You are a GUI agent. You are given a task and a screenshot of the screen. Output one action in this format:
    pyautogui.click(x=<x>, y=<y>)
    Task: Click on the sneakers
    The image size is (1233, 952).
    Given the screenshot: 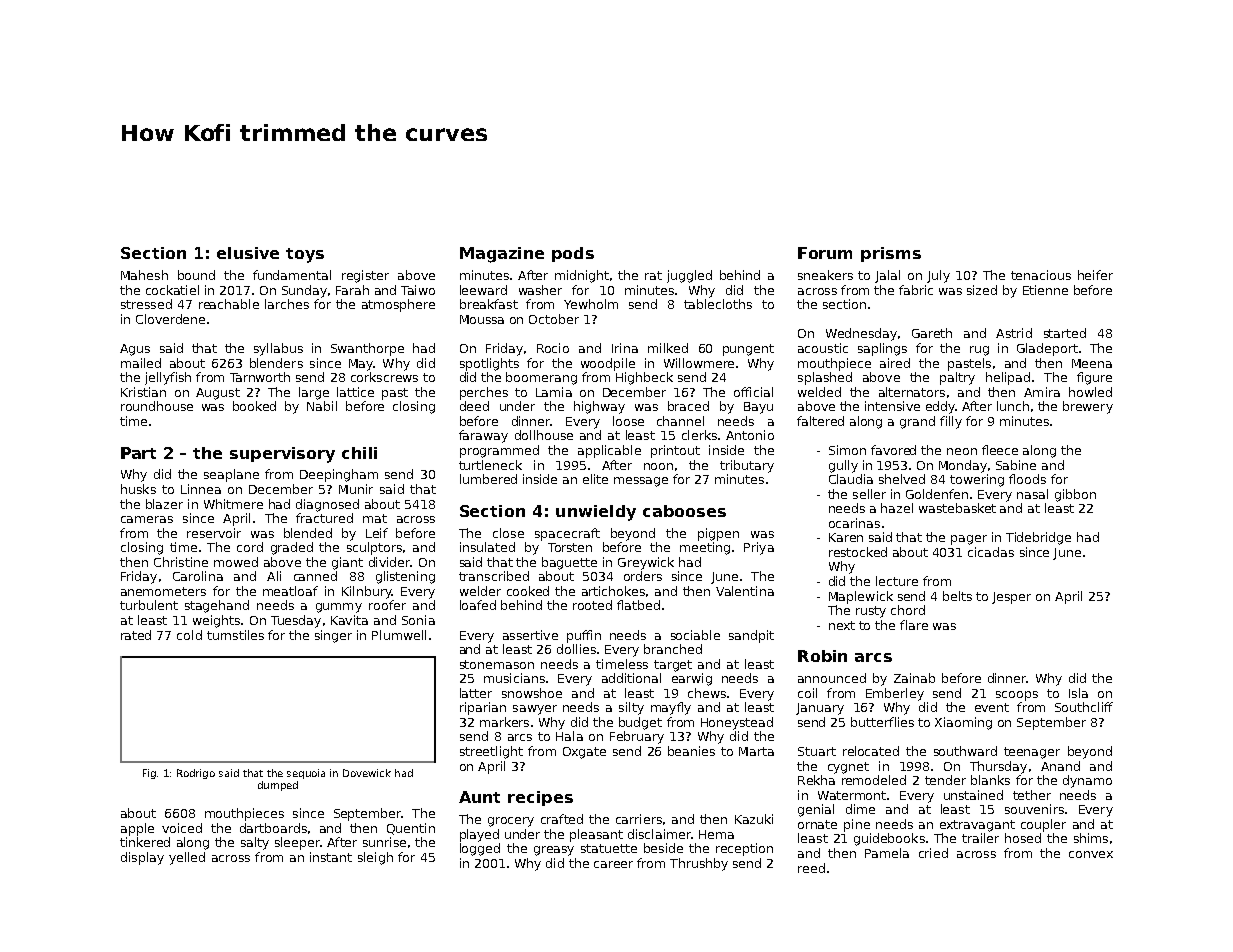 What is the action you would take?
    pyautogui.click(x=825, y=275)
